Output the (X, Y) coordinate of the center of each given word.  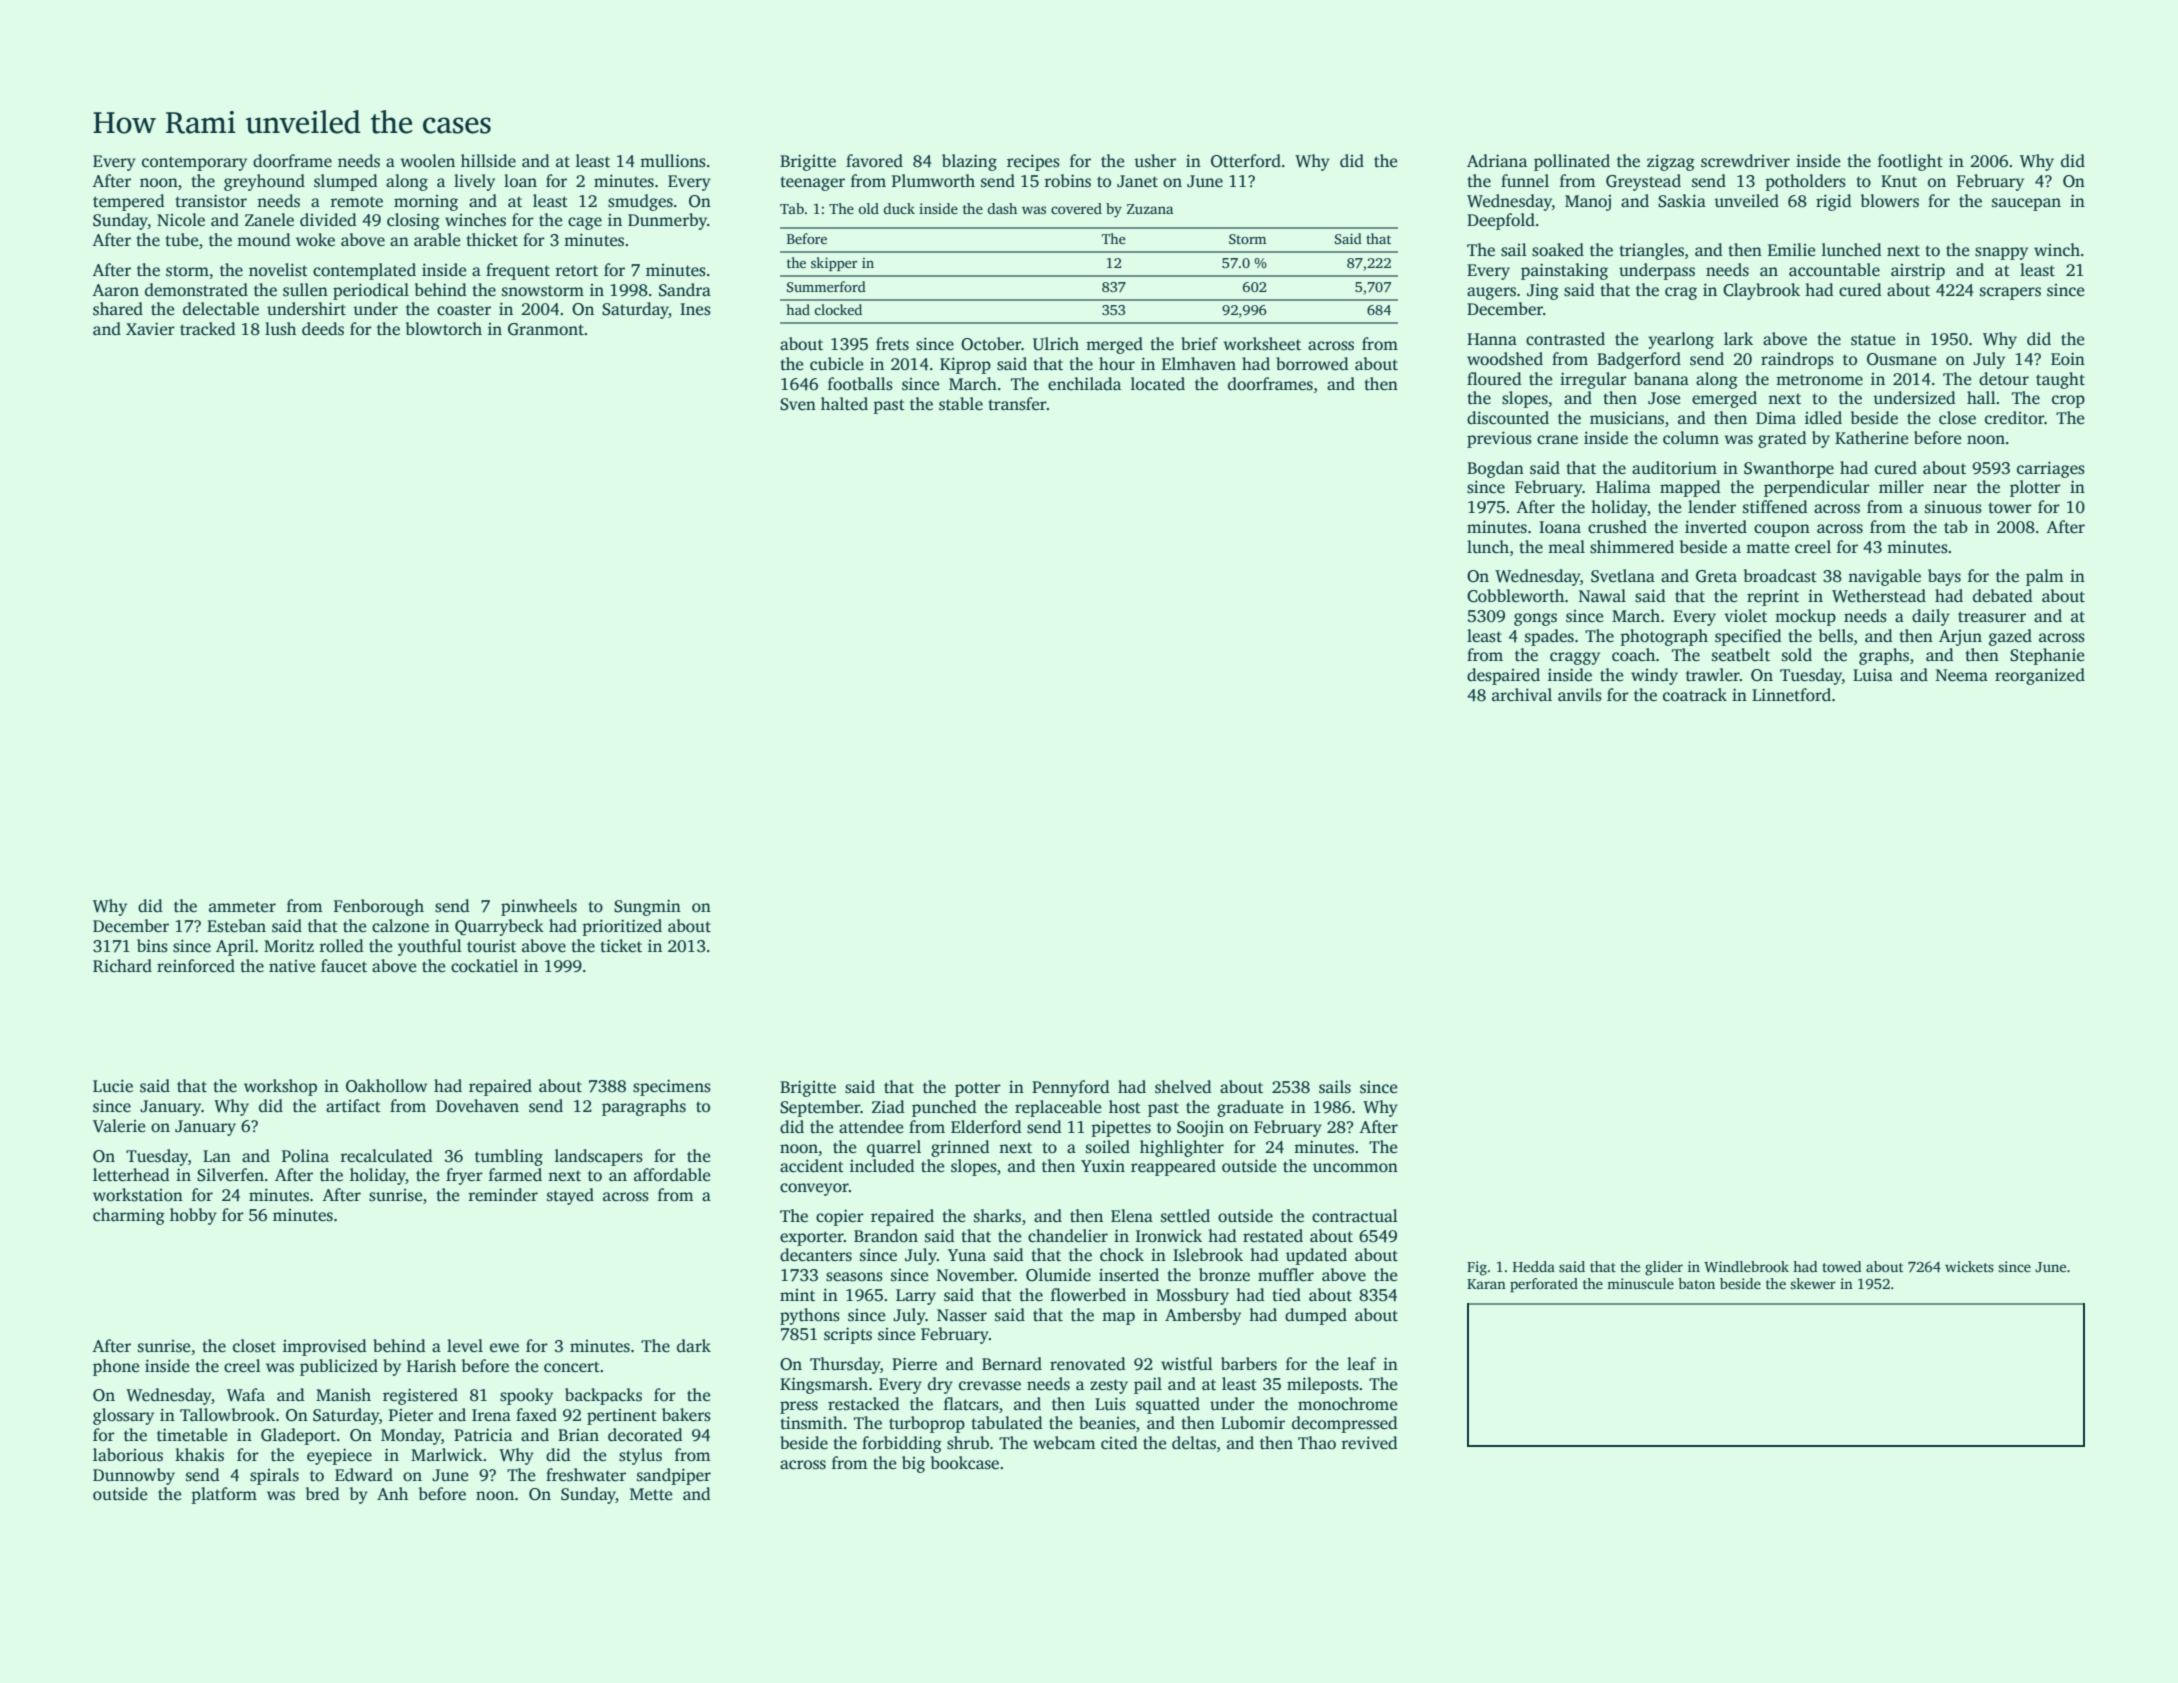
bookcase (965, 1463)
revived (1369, 1443)
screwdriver (1745, 161)
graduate (1250, 1108)
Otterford (1246, 161)
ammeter (242, 906)
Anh (392, 1493)
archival (1522, 695)
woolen (427, 161)
